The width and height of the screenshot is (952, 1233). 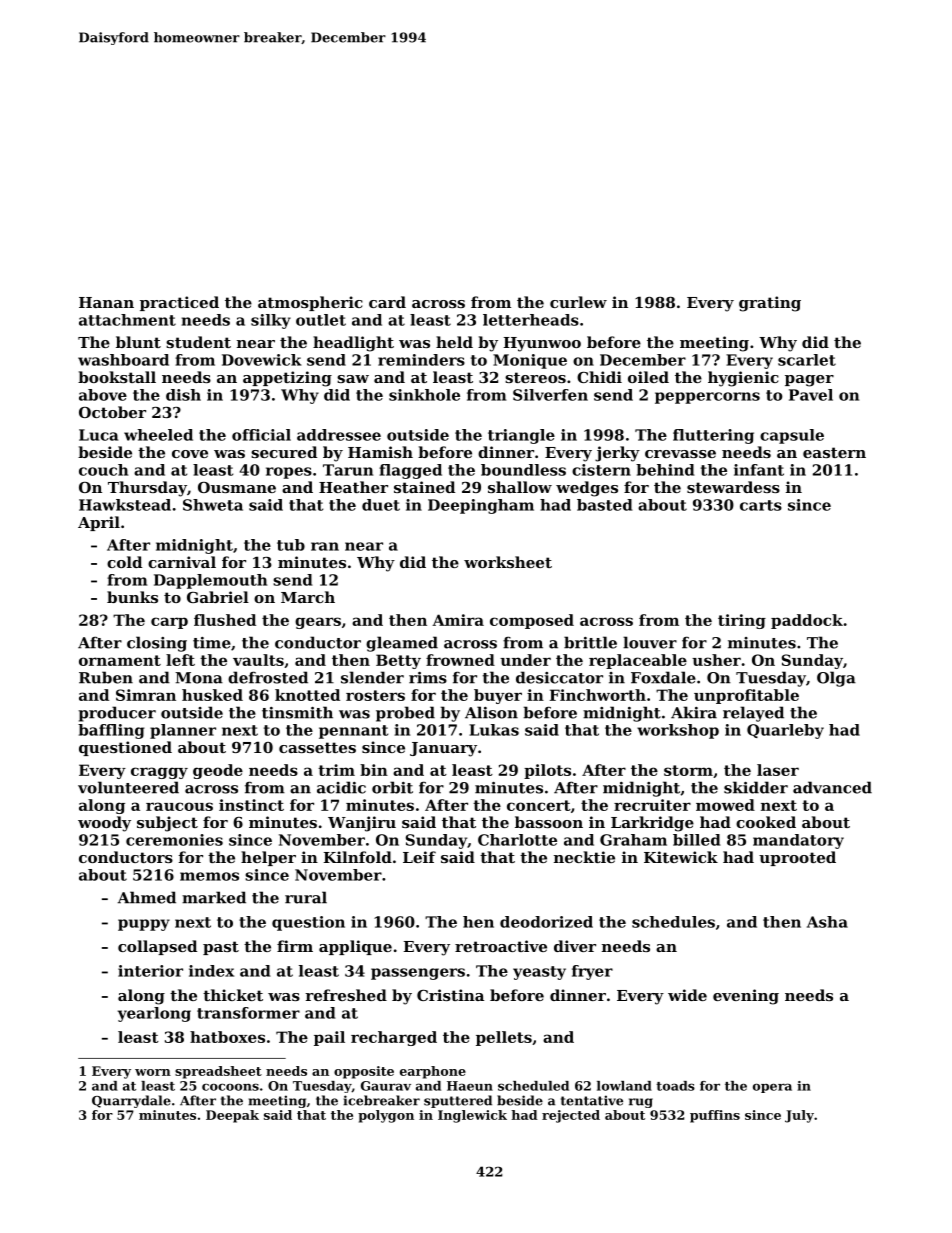 I want to click on grating, so click(x=770, y=304).
